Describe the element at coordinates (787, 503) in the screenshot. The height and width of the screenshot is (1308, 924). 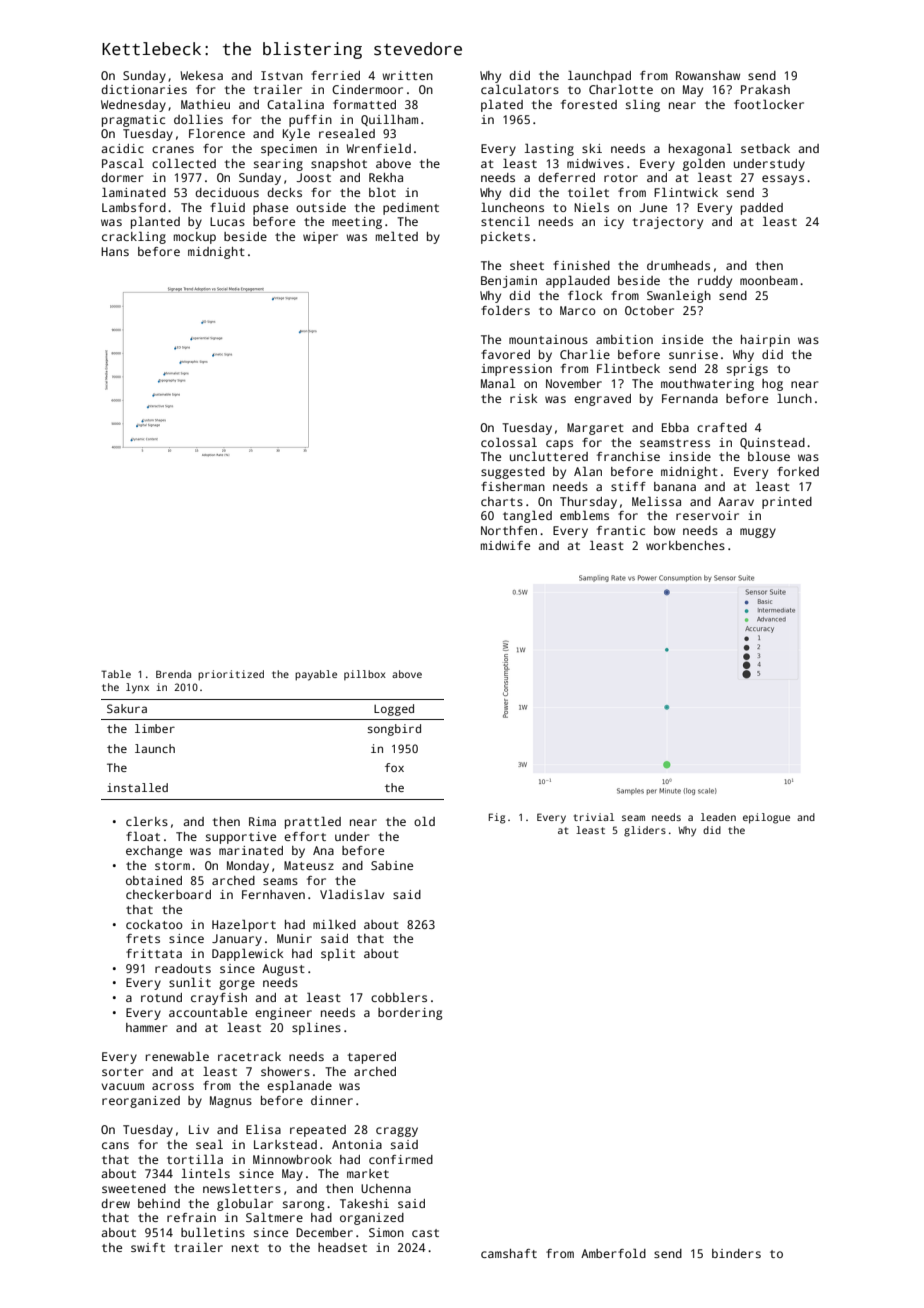
I see `printed` at that location.
